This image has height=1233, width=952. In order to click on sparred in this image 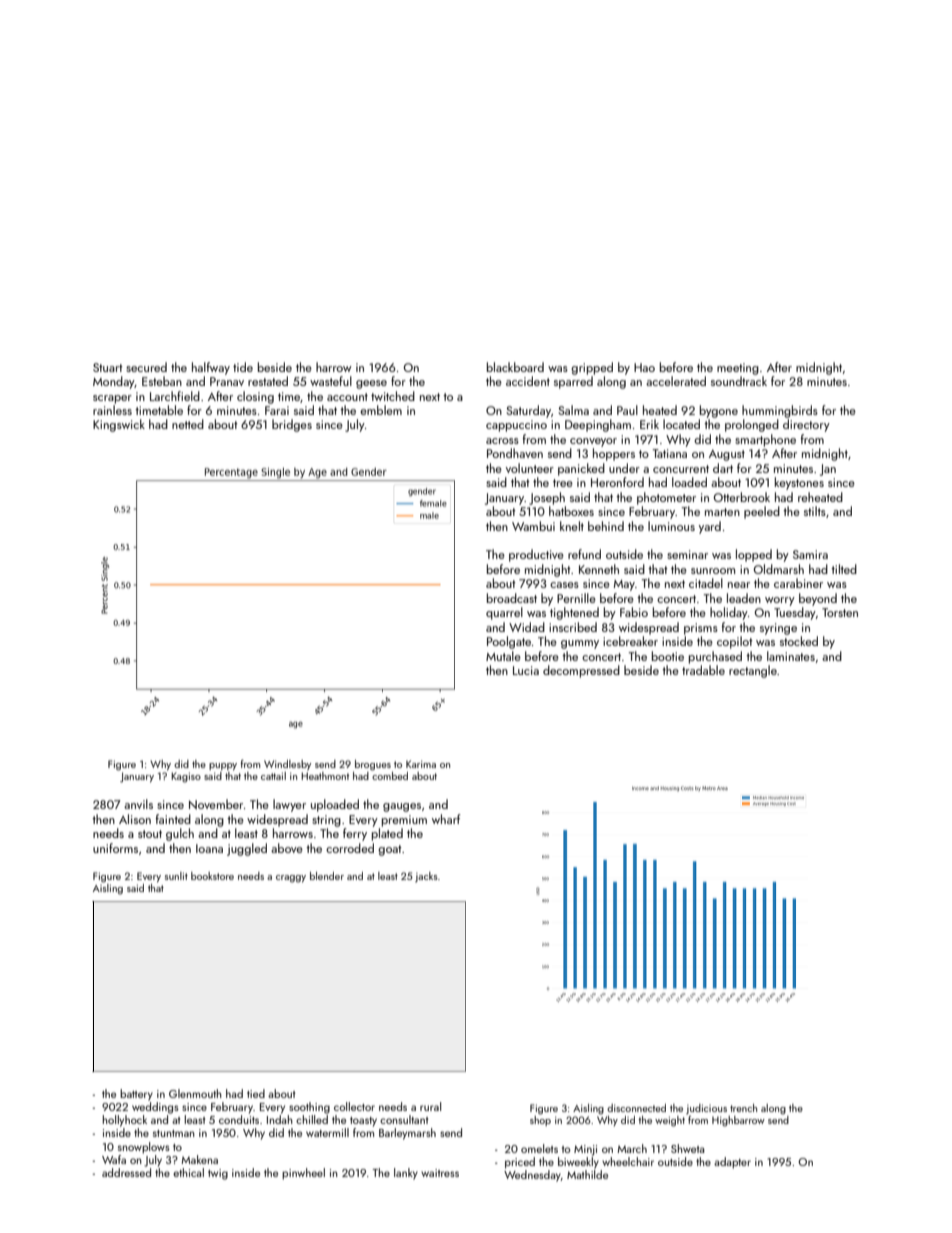, I will do `click(573, 382)`.
